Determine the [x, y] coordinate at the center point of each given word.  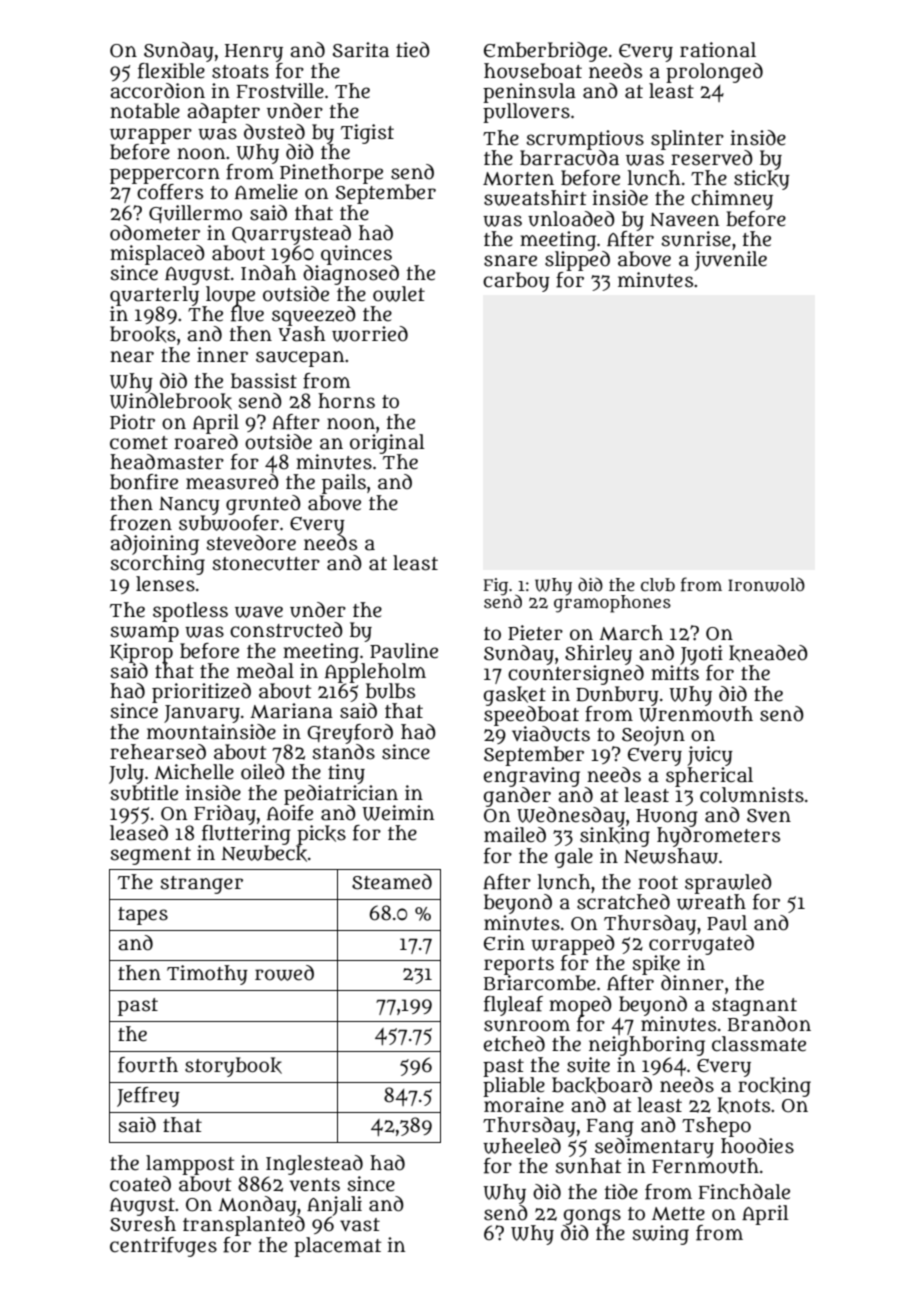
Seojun [653, 736]
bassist [264, 381]
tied [413, 50]
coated [140, 1184]
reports [519, 966]
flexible [171, 71]
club [658, 585]
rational [718, 50]
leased [139, 833]
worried [370, 334]
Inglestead [314, 1165]
